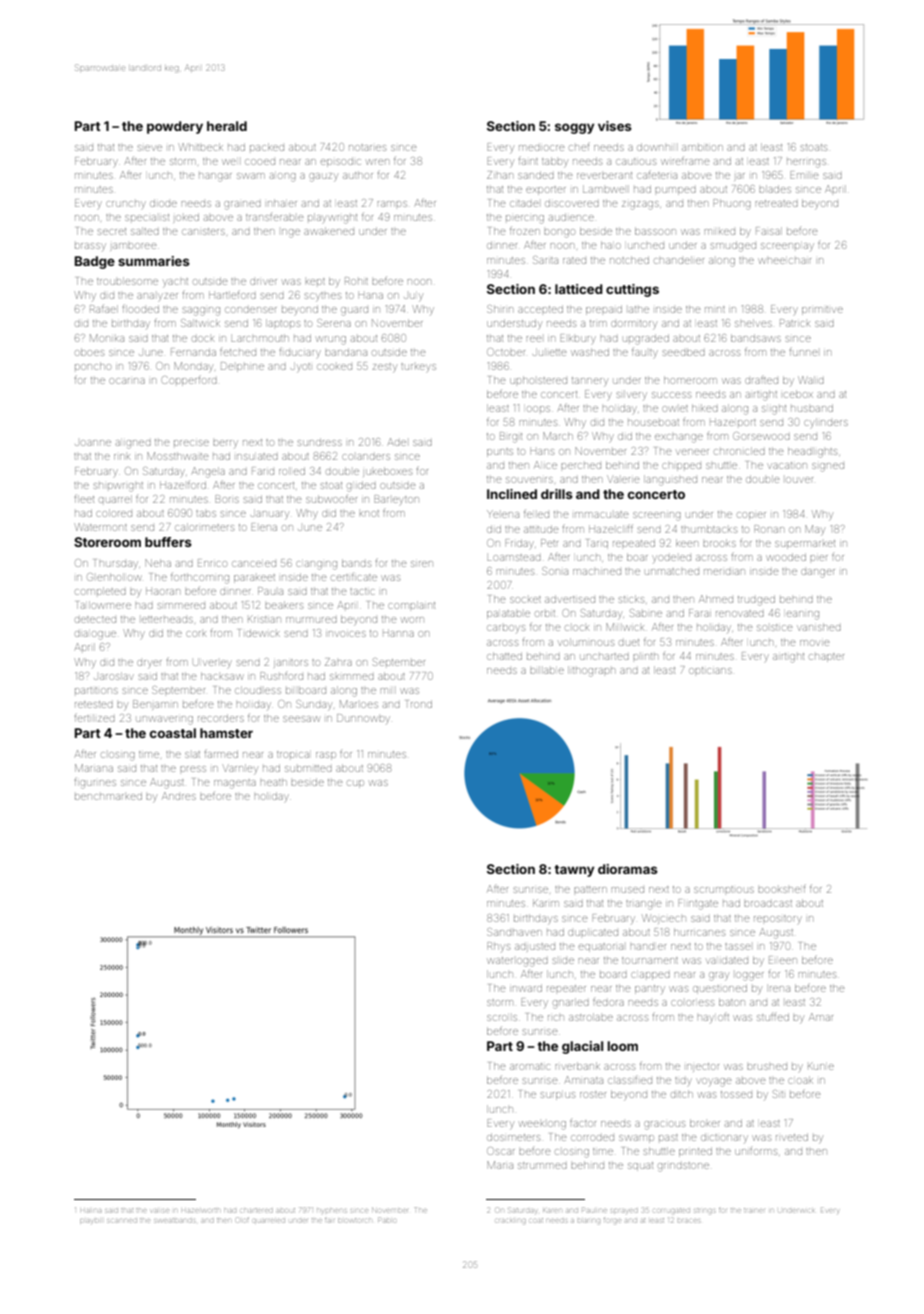  What do you see at coordinates (781, 889) in the page?
I see `bookshelf` at bounding box center [781, 889].
